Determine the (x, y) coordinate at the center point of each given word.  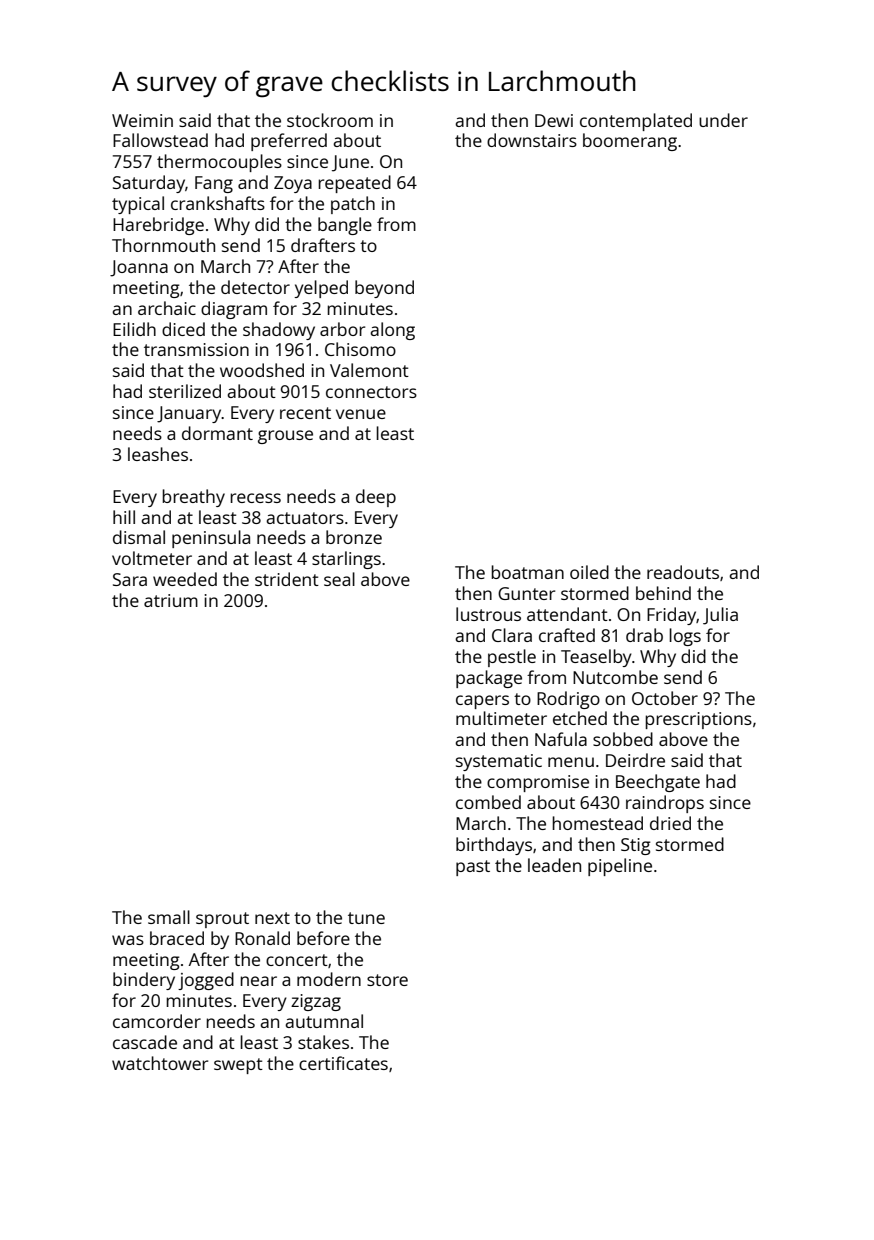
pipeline (620, 867)
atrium (171, 600)
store (387, 980)
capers (482, 702)
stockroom (330, 120)
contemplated (636, 122)
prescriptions (698, 720)
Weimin (142, 120)
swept (238, 1066)
